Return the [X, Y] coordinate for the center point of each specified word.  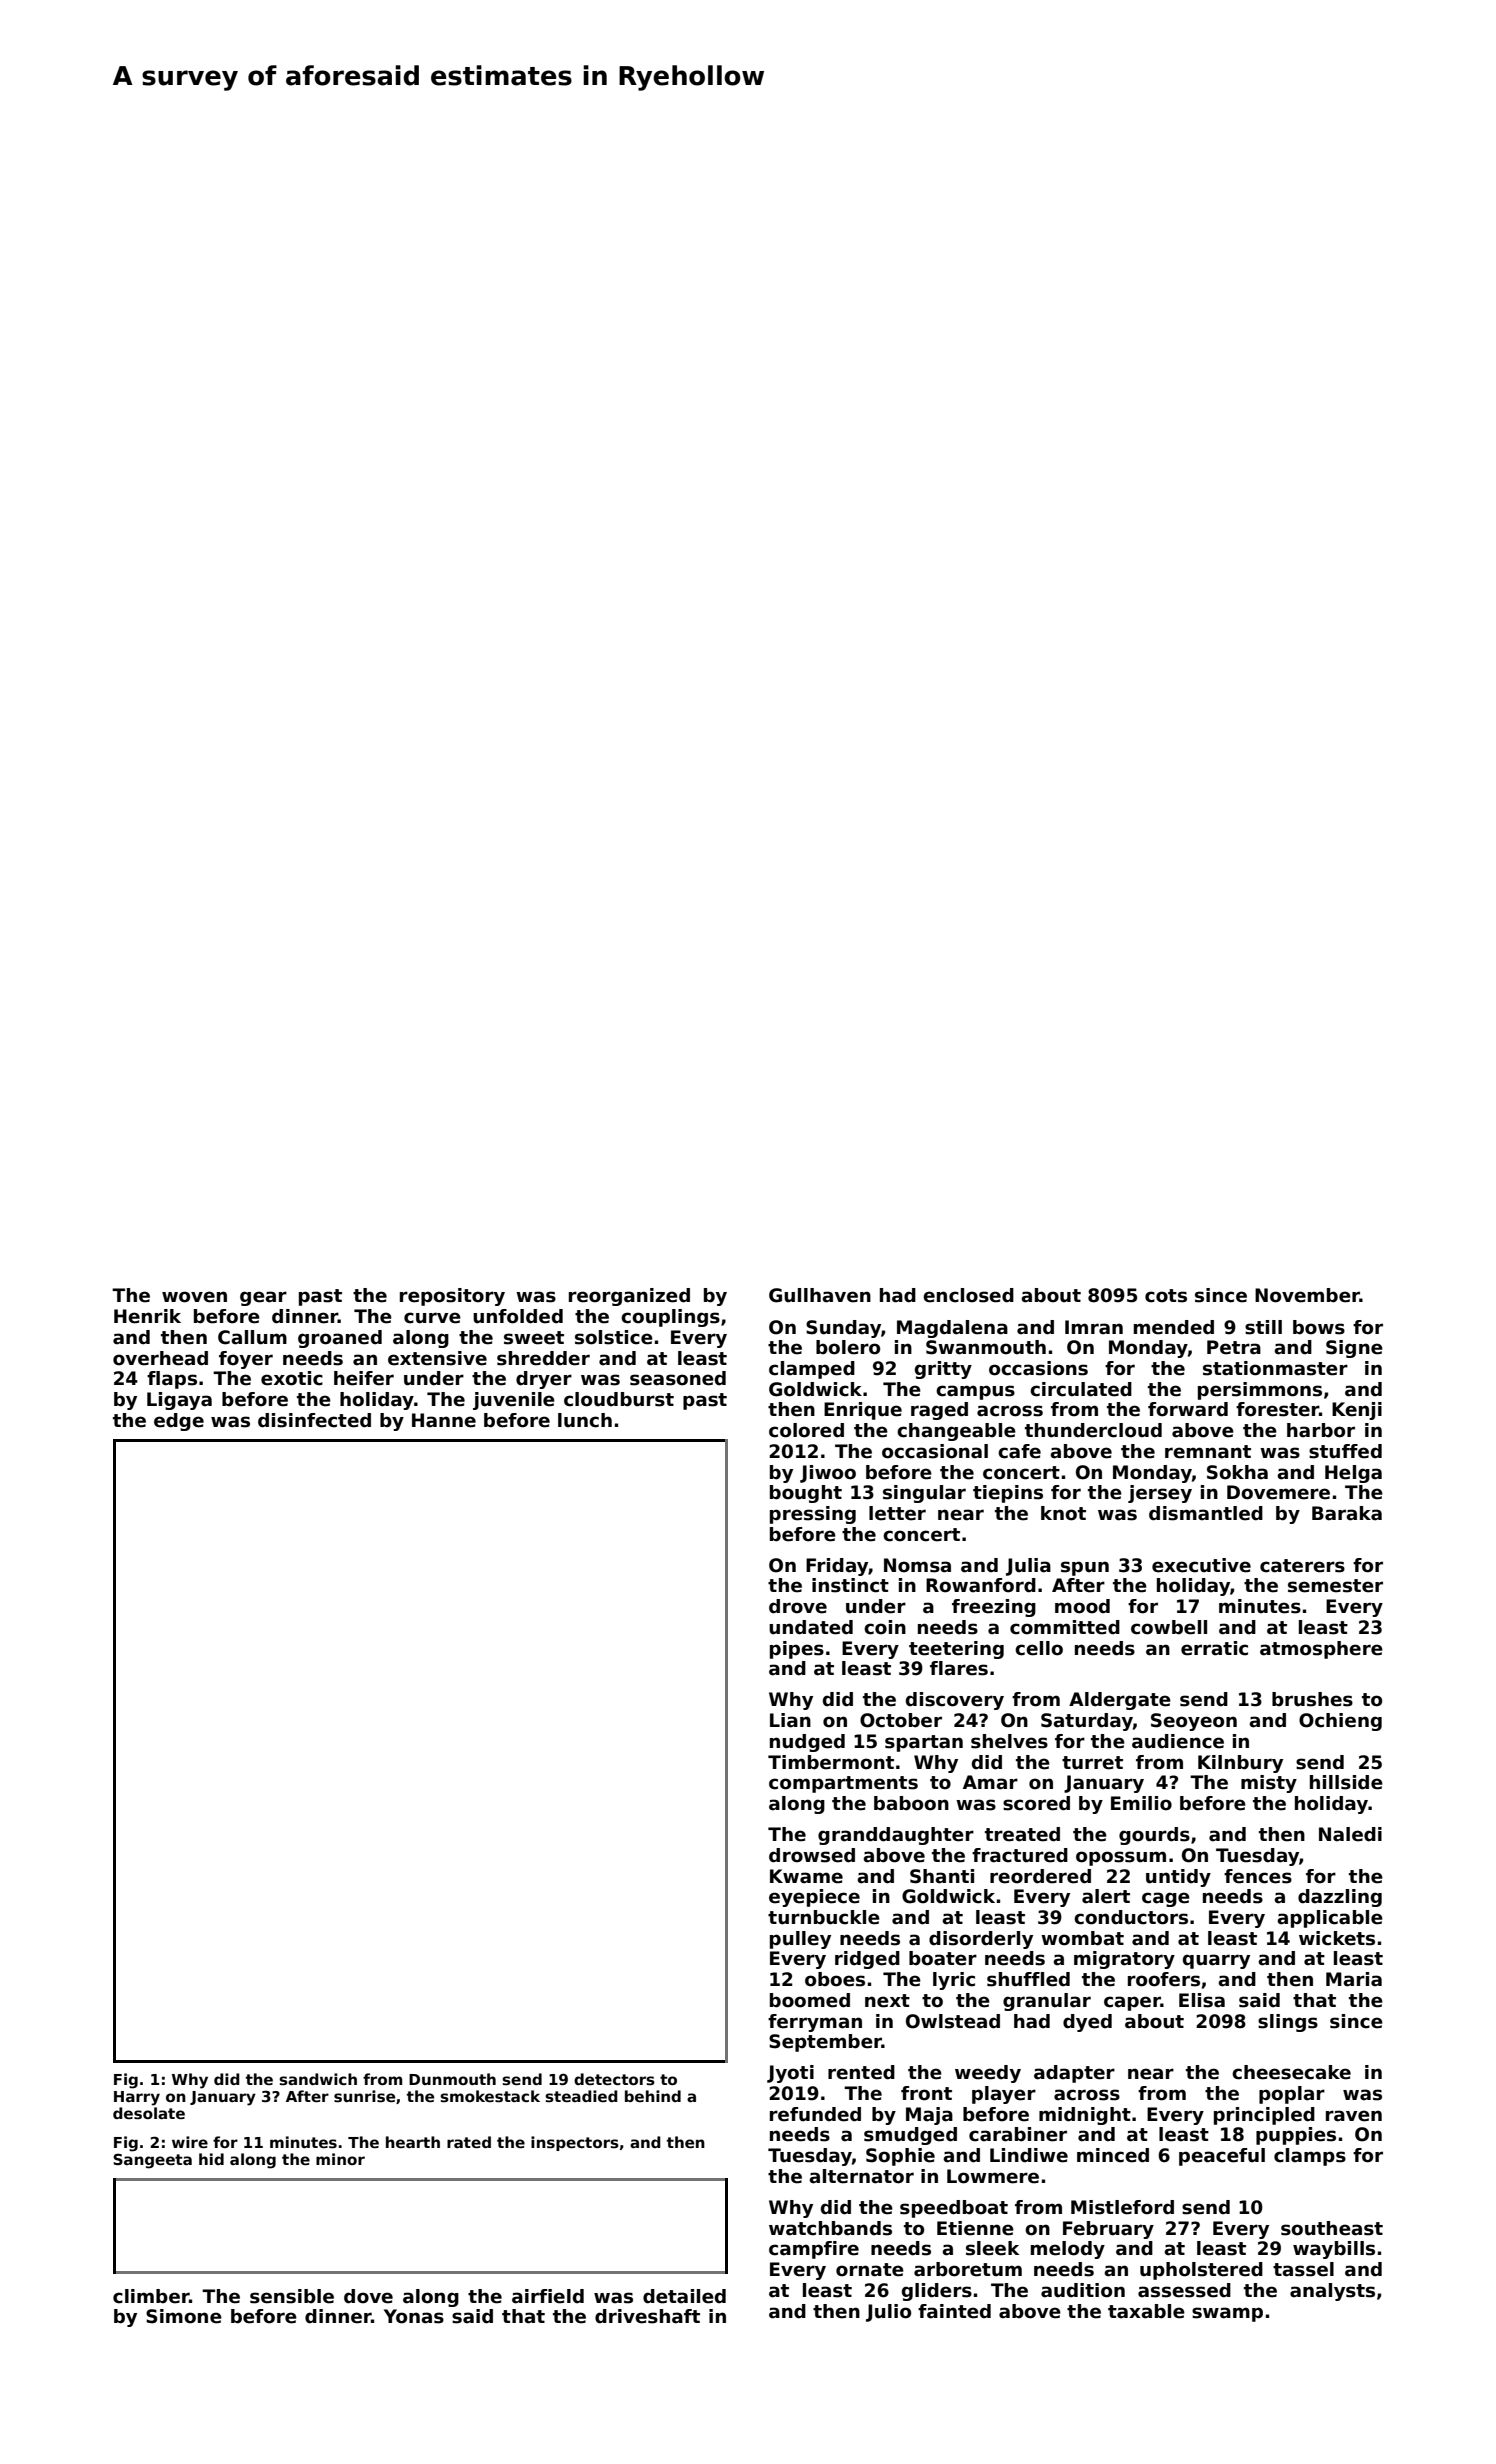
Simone [184, 2316]
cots [1166, 1296]
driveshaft [647, 2316]
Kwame [806, 1876]
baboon [911, 1803]
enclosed [968, 1295]
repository [452, 1297]
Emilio [1141, 1803]
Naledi [1350, 1834]
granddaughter [896, 1836]
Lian [790, 1720]
